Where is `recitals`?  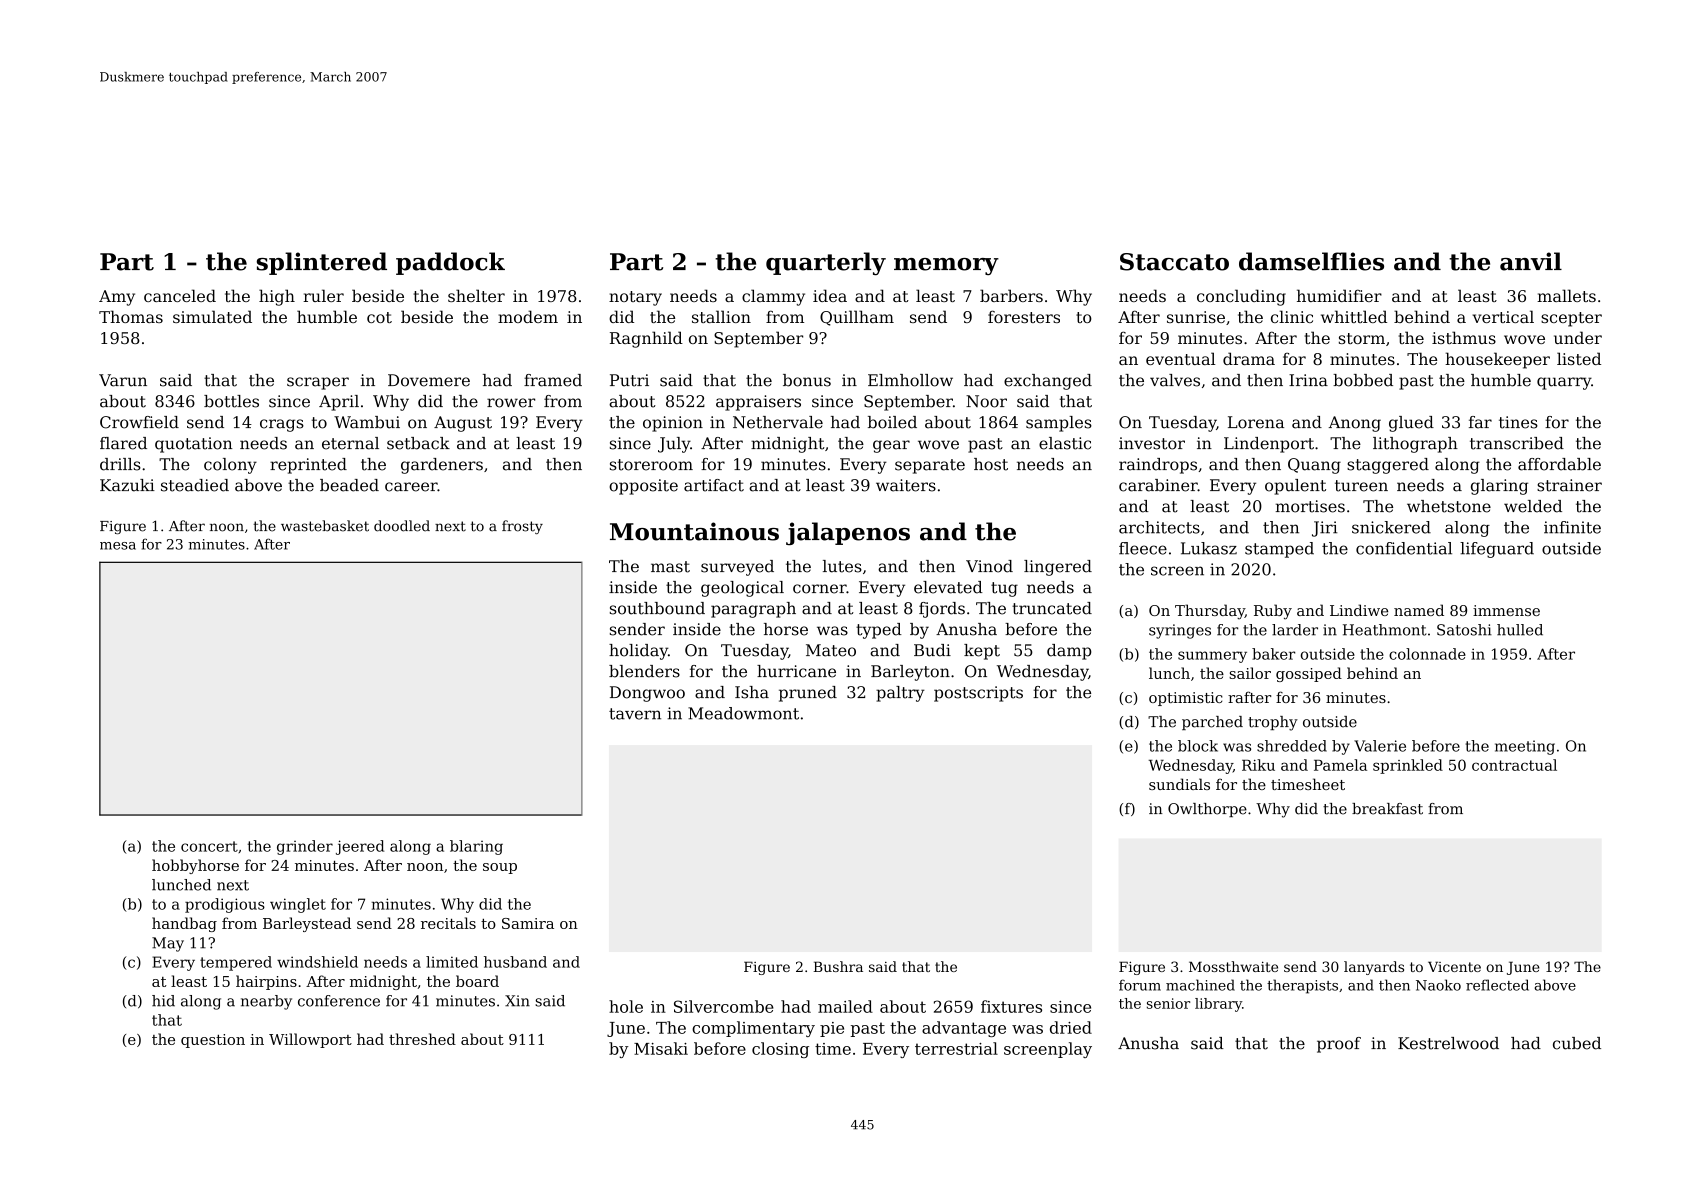
recitals is located at coordinates (448, 923).
